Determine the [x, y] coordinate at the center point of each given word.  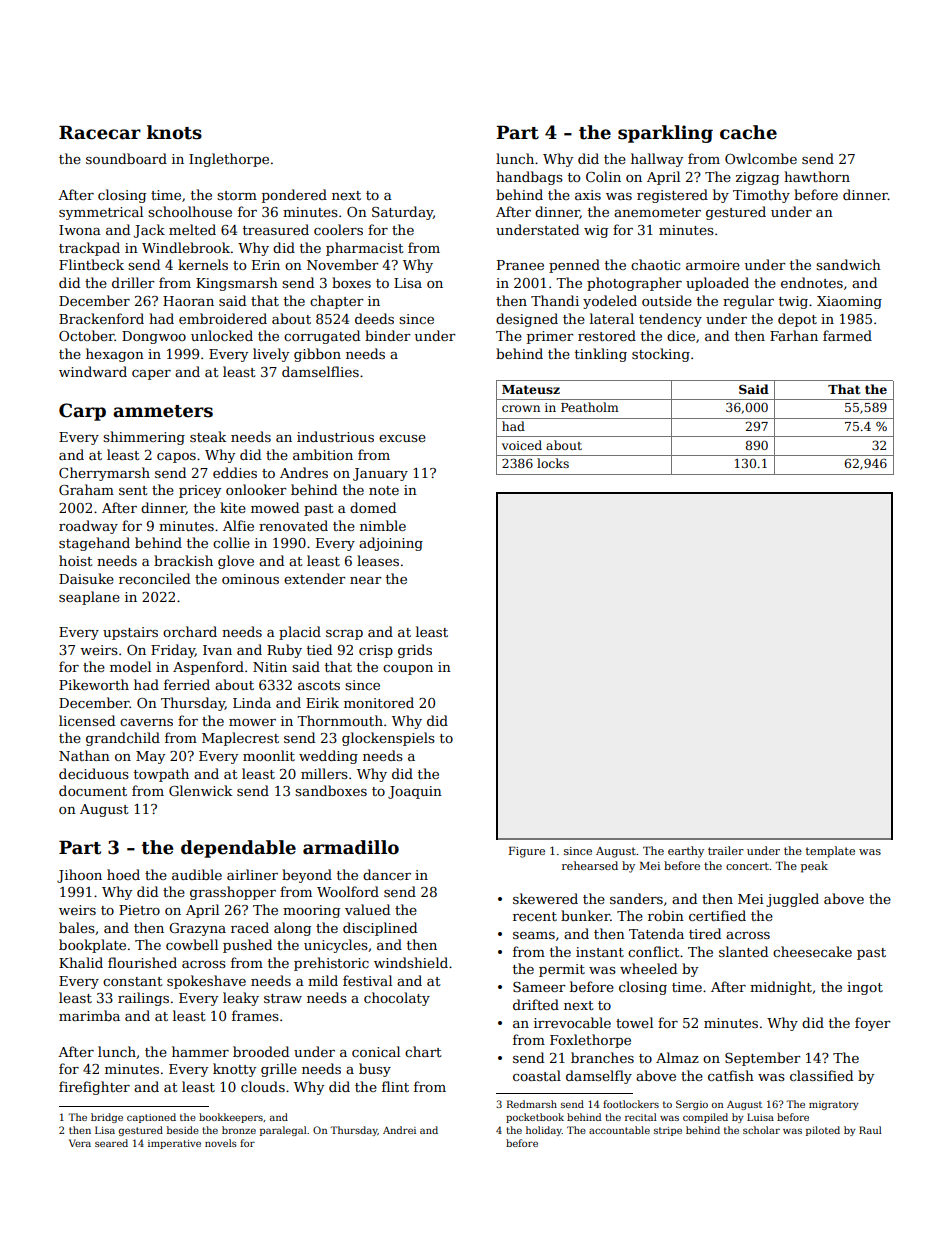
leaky [241, 999]
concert [747, 866]
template [830, 852]
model [130, 666]
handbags [529, 178]
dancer [387, 874]
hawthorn [817, 176]
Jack [149, 231]
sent [133, 490]
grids [415, 651]
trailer [726, 850]
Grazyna [197, 929]
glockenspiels [388, 739]
